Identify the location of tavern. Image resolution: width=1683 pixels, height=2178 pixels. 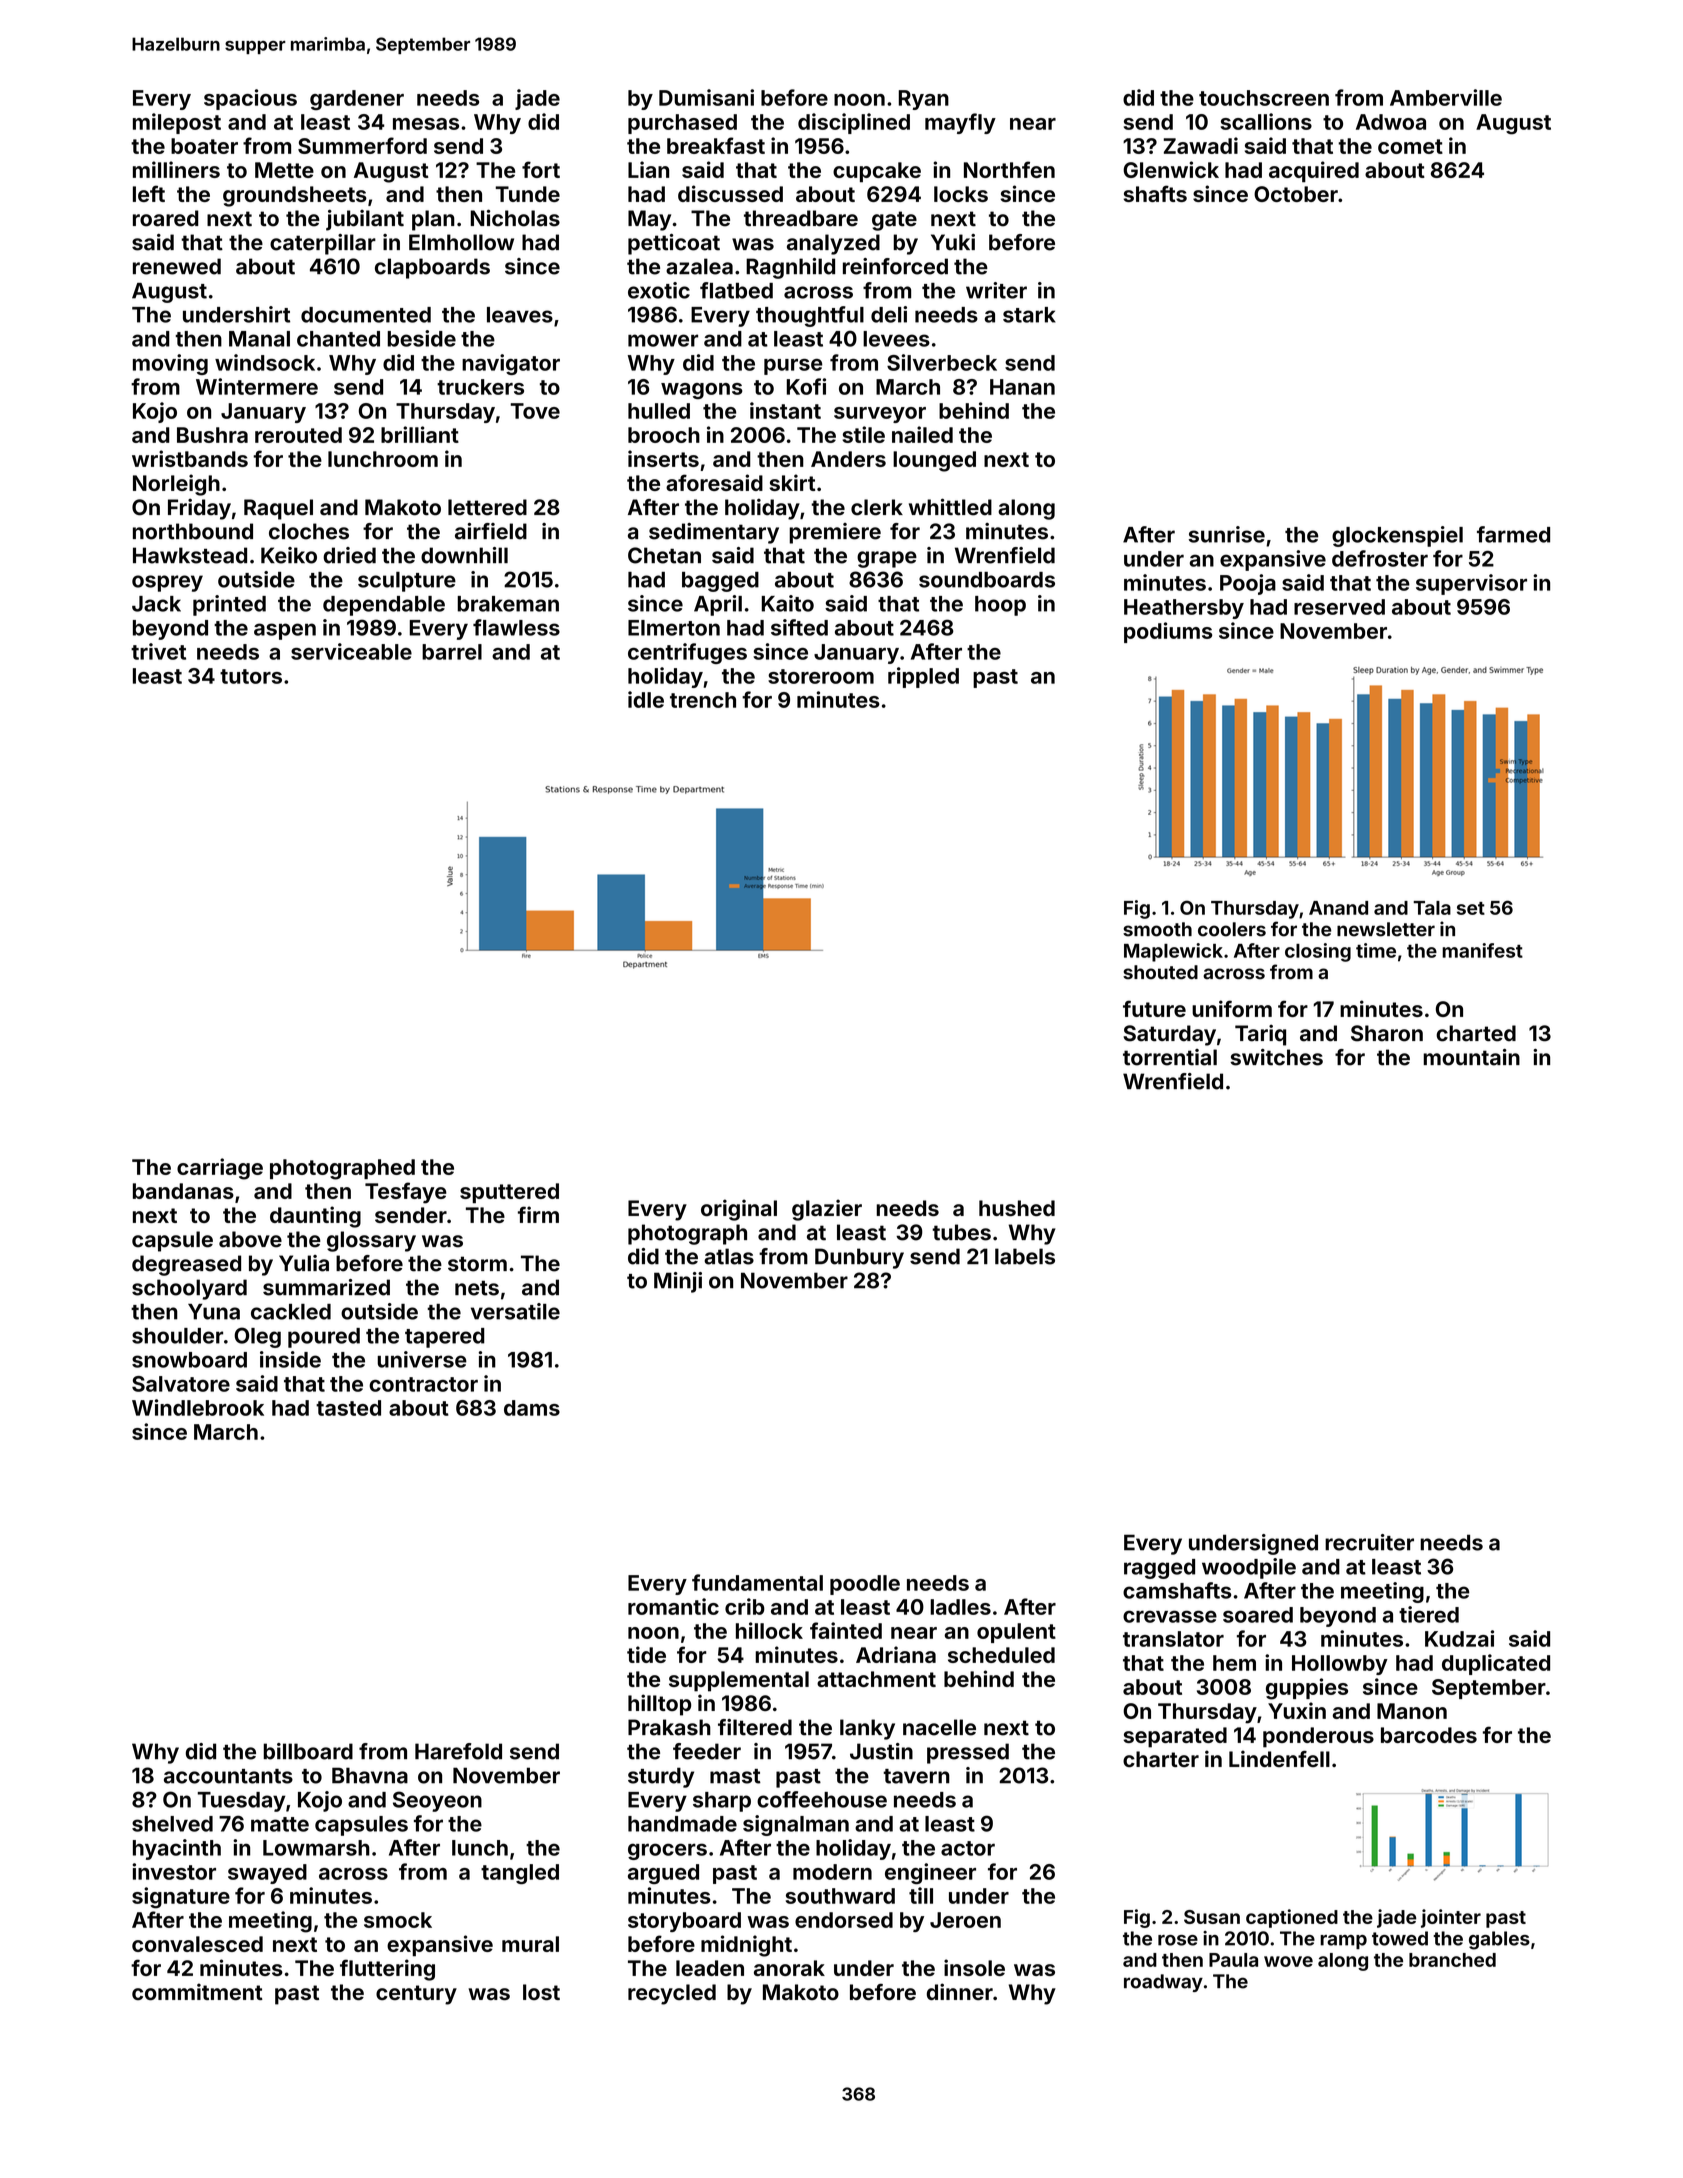
(916, 1776).
